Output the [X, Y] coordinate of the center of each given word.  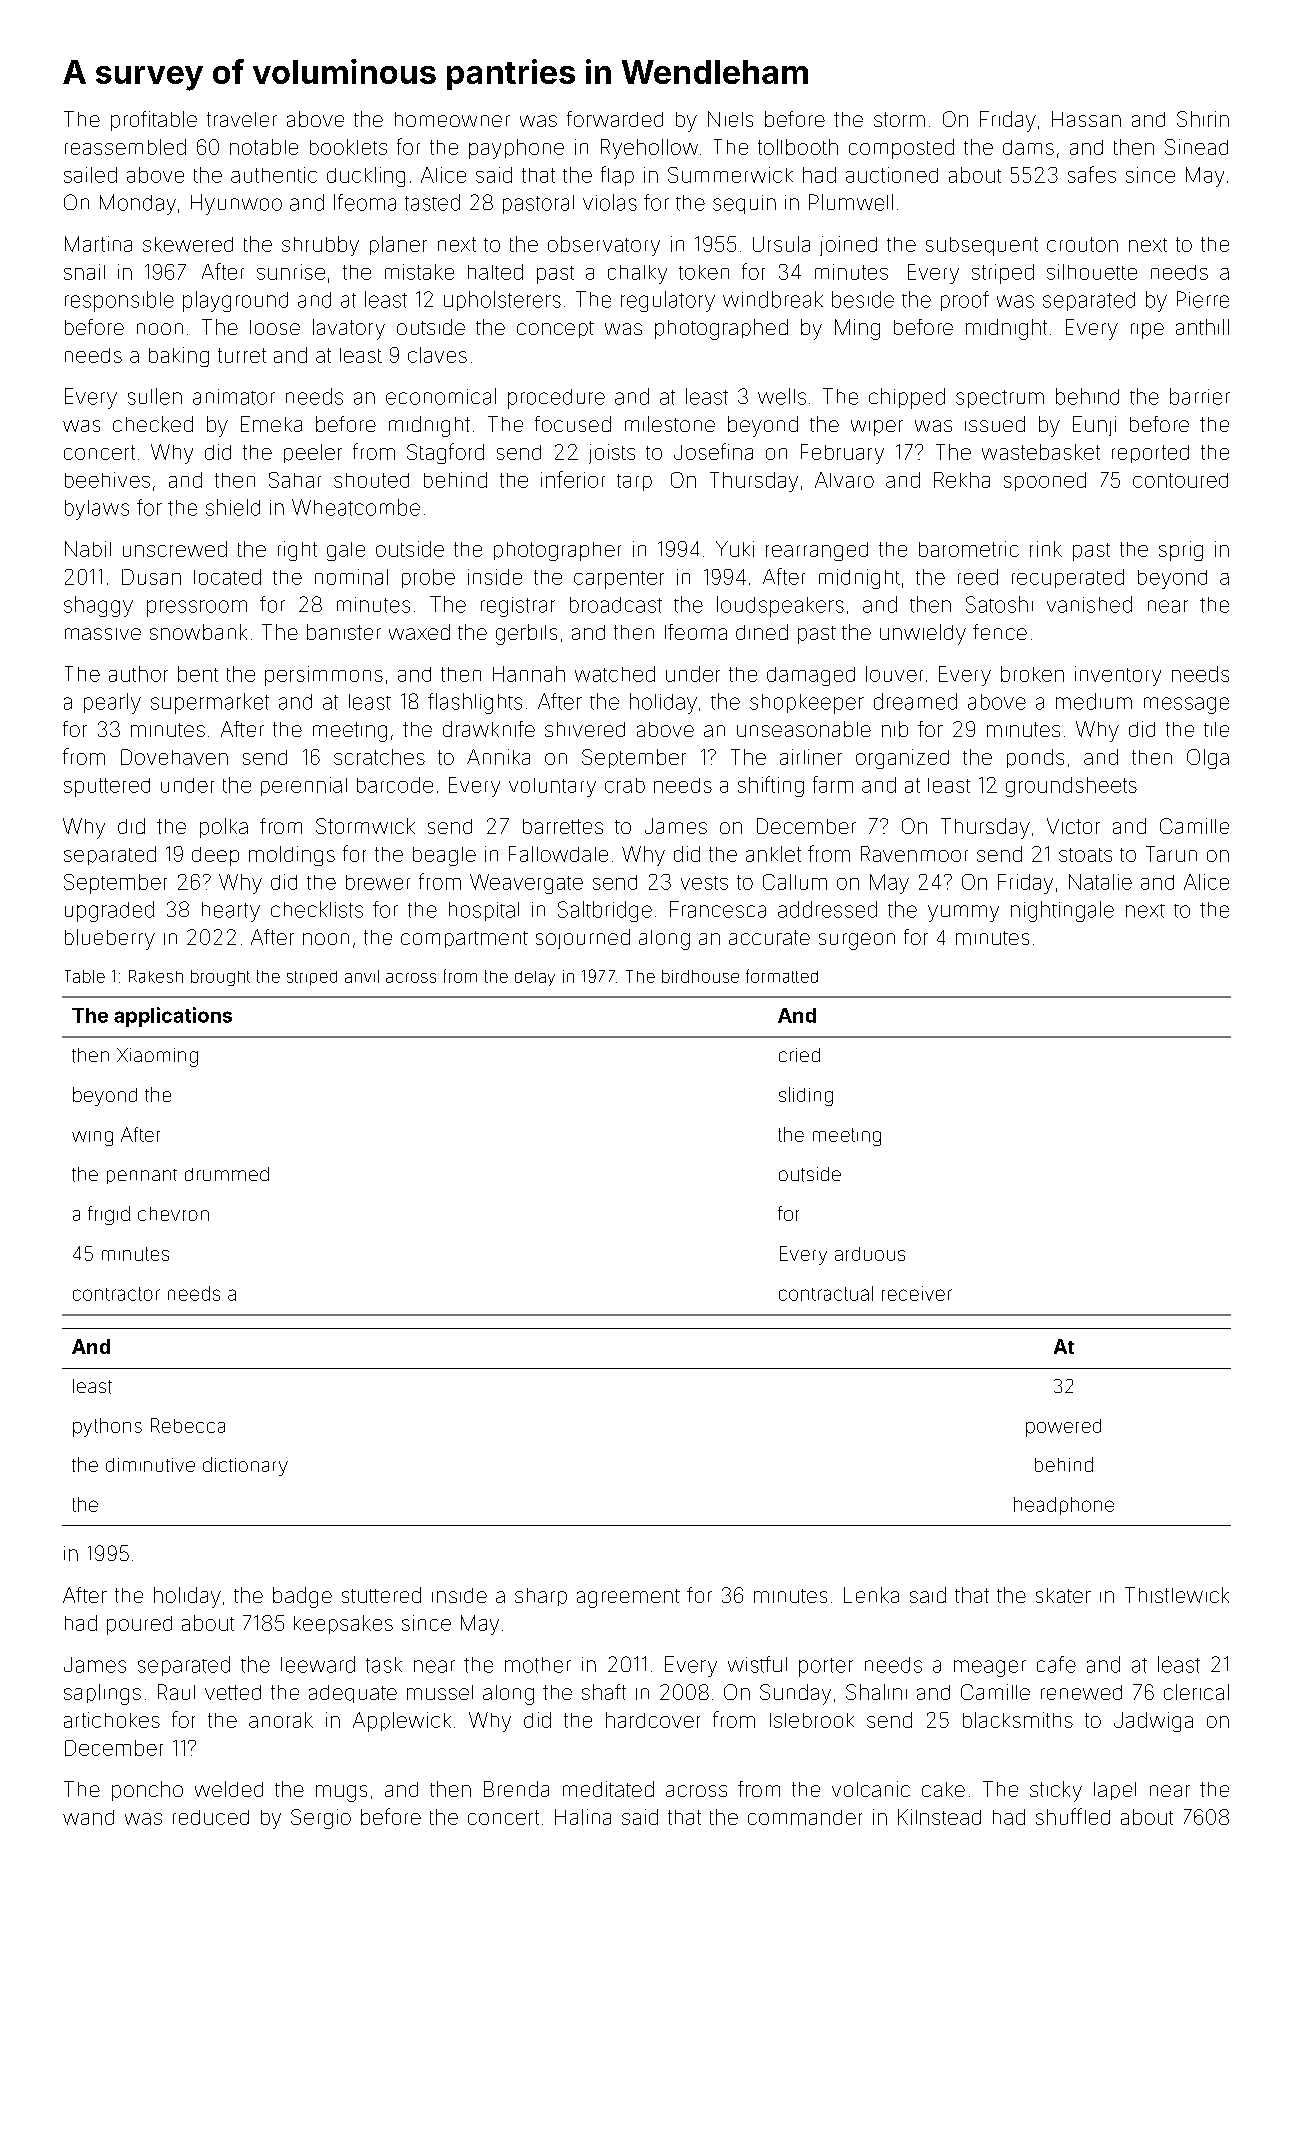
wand [88, 1817]
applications [173, 1017]
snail [84, 272]
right [297, 551]
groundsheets [1071, 787]
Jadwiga [1153, 1722]
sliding [806, 1096]
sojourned [583, 939]
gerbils [526, 634]
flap [617, 176]
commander [805, 1817]
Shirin [1203, 119]
